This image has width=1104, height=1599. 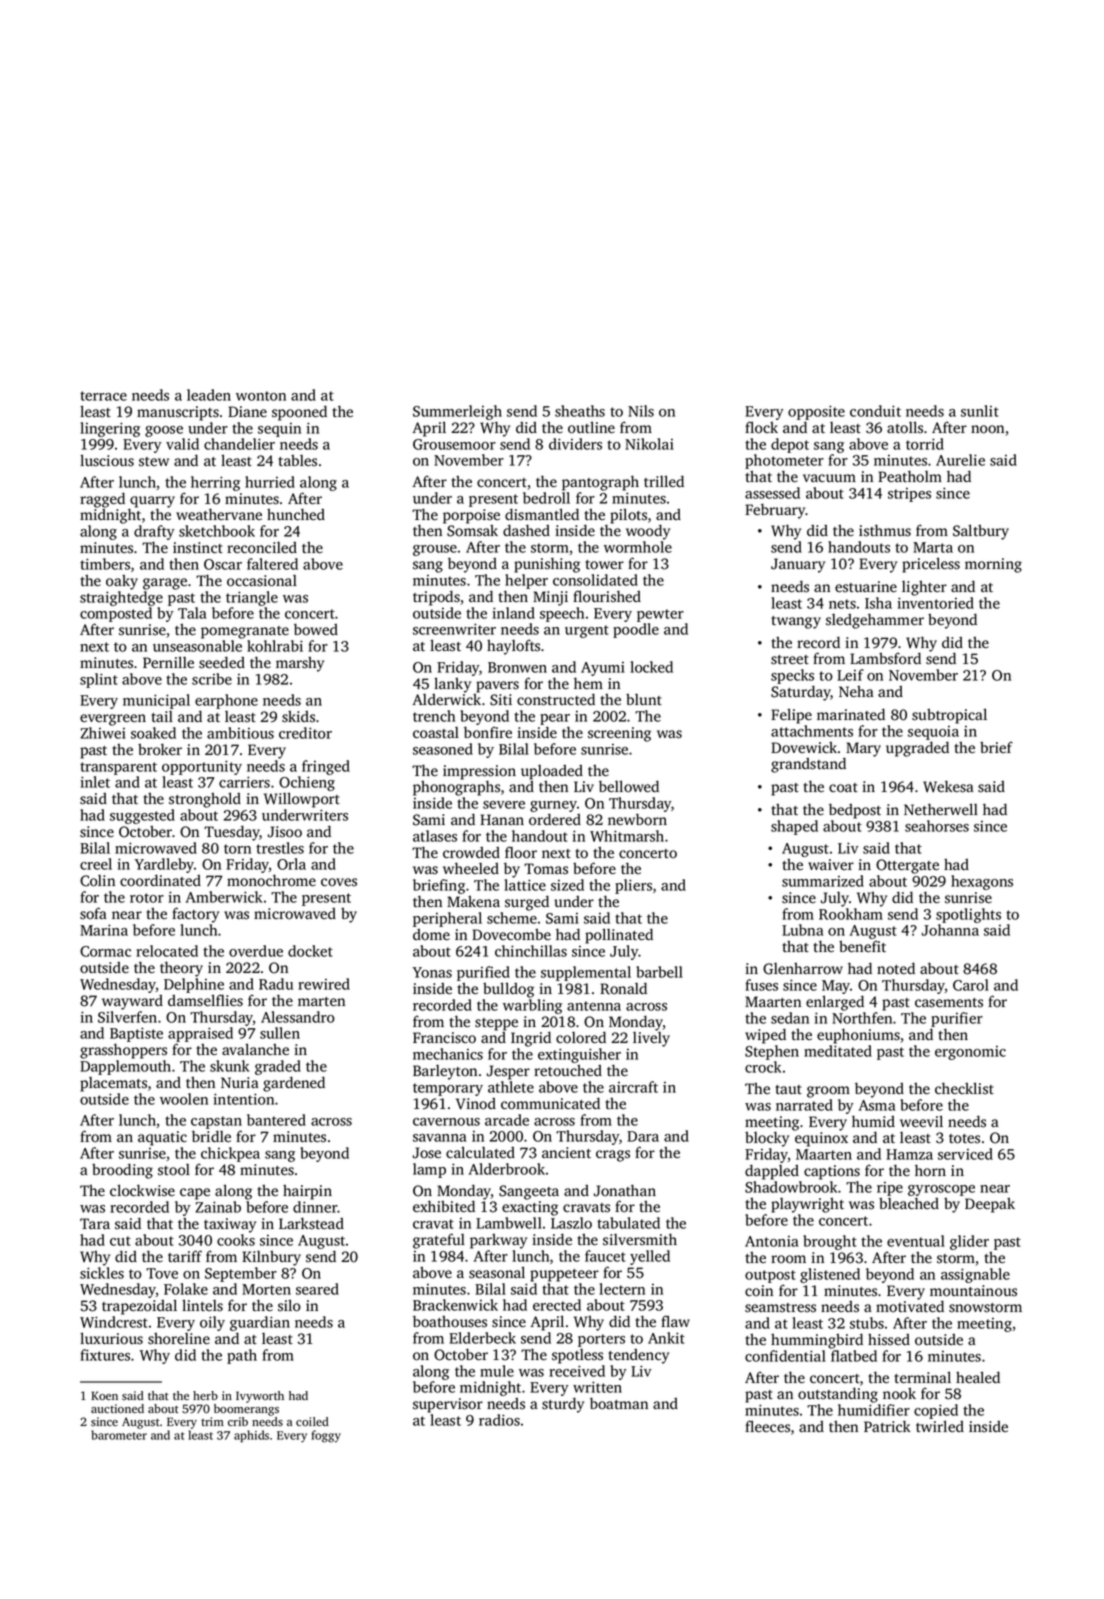 I want to click on constructed, so click(x=556, y=699).
